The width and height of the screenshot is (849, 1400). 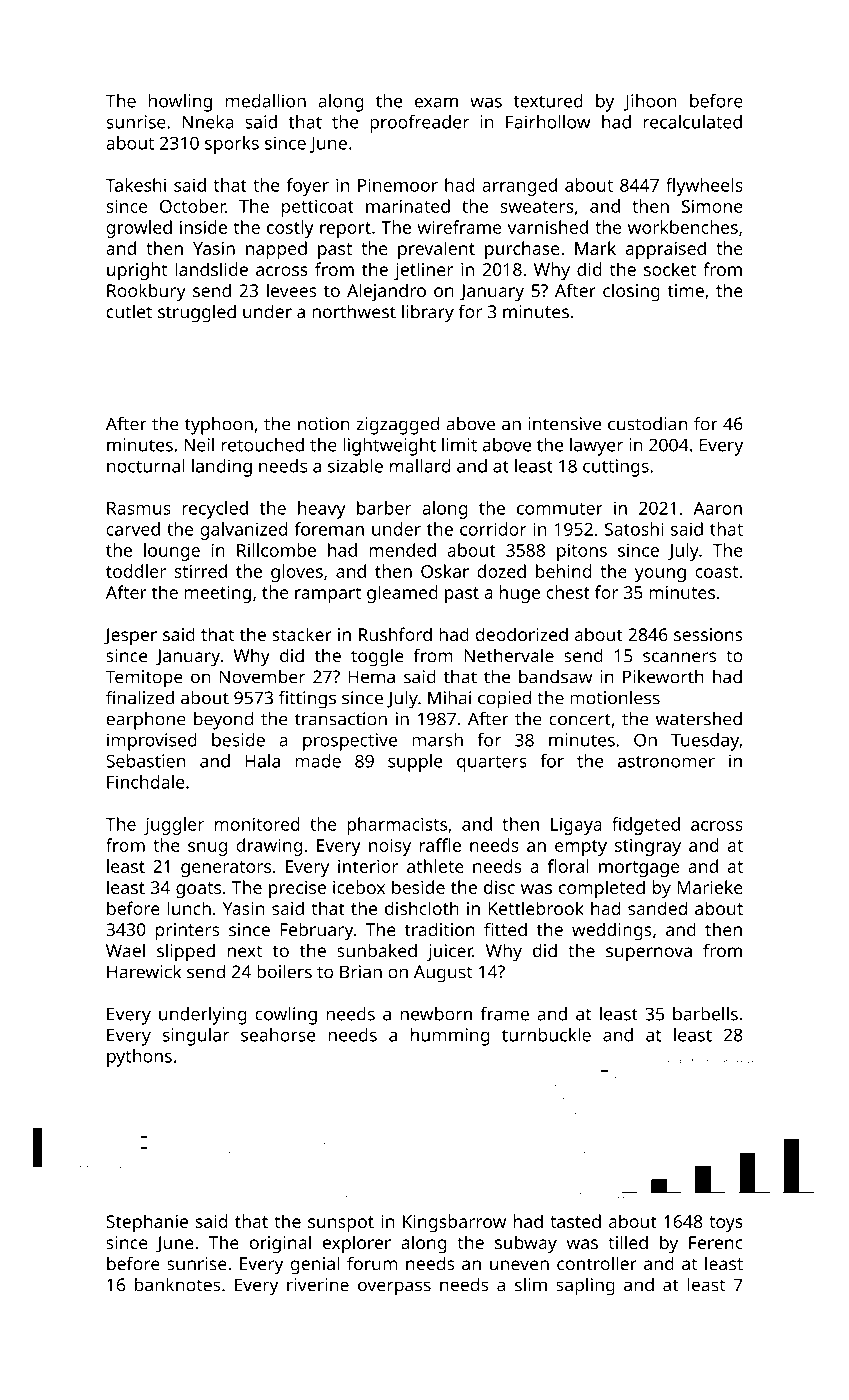 What do you see at coordinates (450, 1037) in the screenshot?
I see `humming` at bounding box center [450, 1037].
